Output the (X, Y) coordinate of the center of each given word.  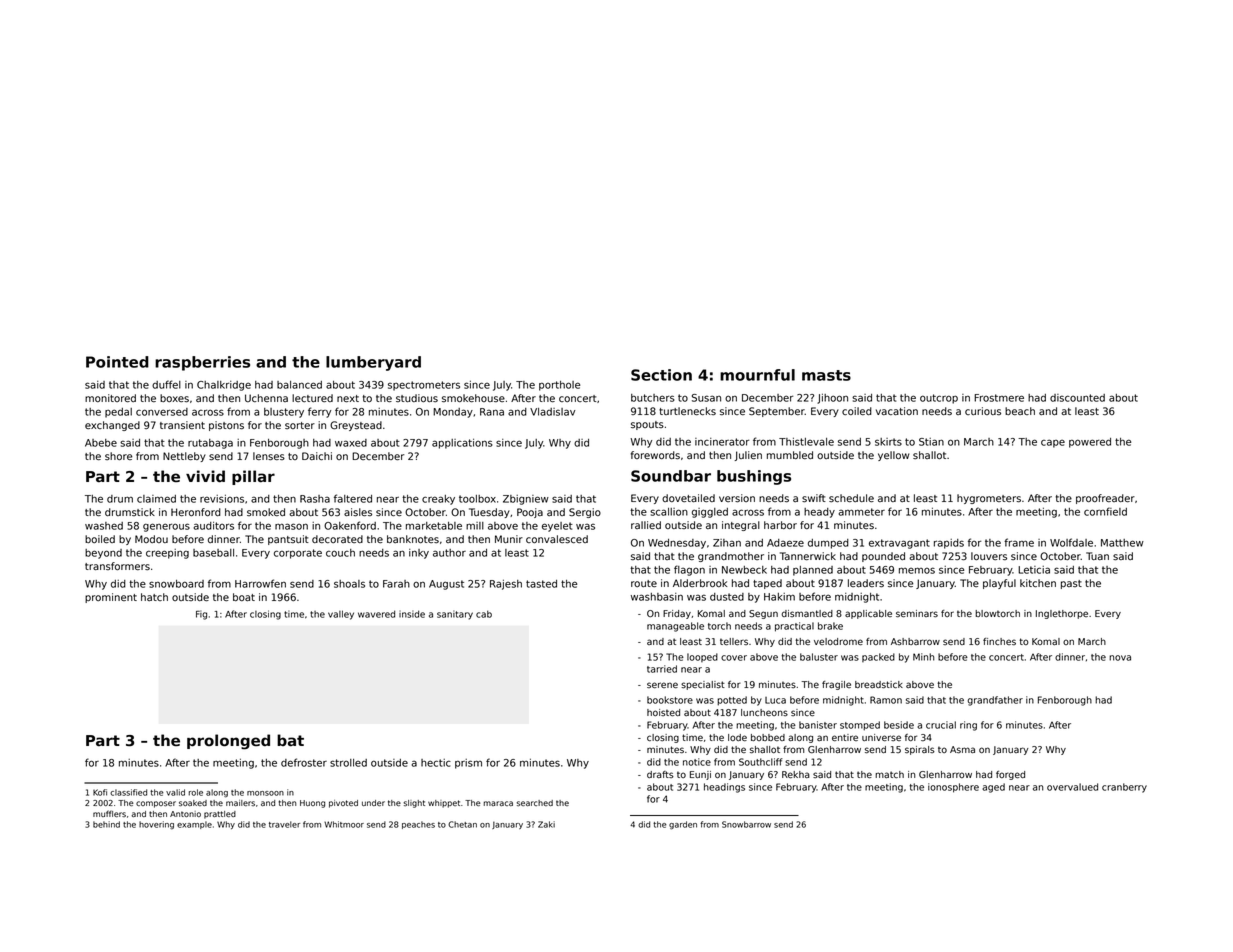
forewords (655, 455)
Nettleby (184, 457)
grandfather (995, 701)
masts (826, 375)
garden (683, 825)
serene (662, 685)
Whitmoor (344, 824)
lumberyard (373, 363)
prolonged (228, 742)
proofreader (1105, 499)
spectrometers (424, 386)
